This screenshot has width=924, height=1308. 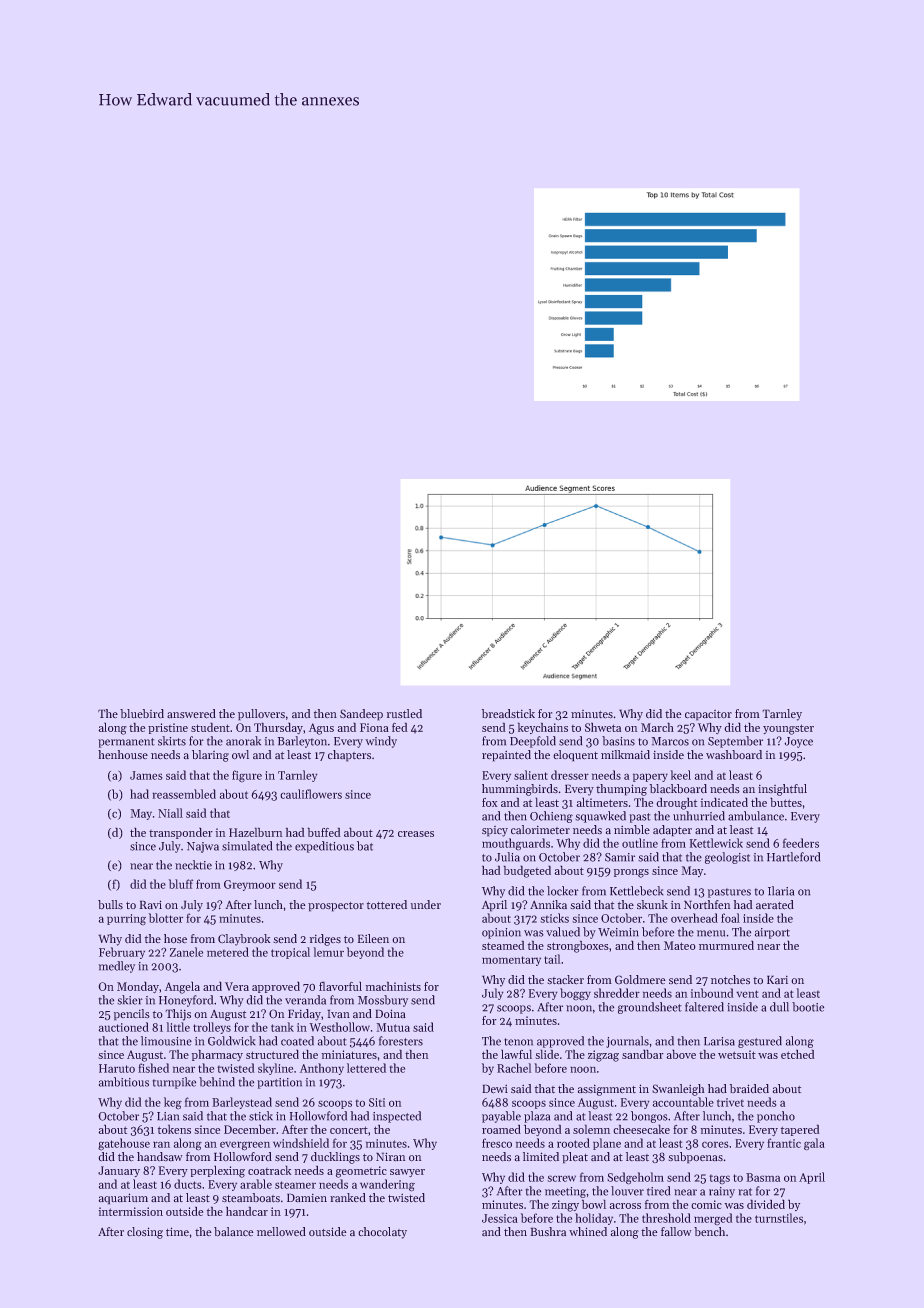 What do you see at coordinates (365, 846) in the screenshot?
I see `bat` at bounding box center [365, 846].
